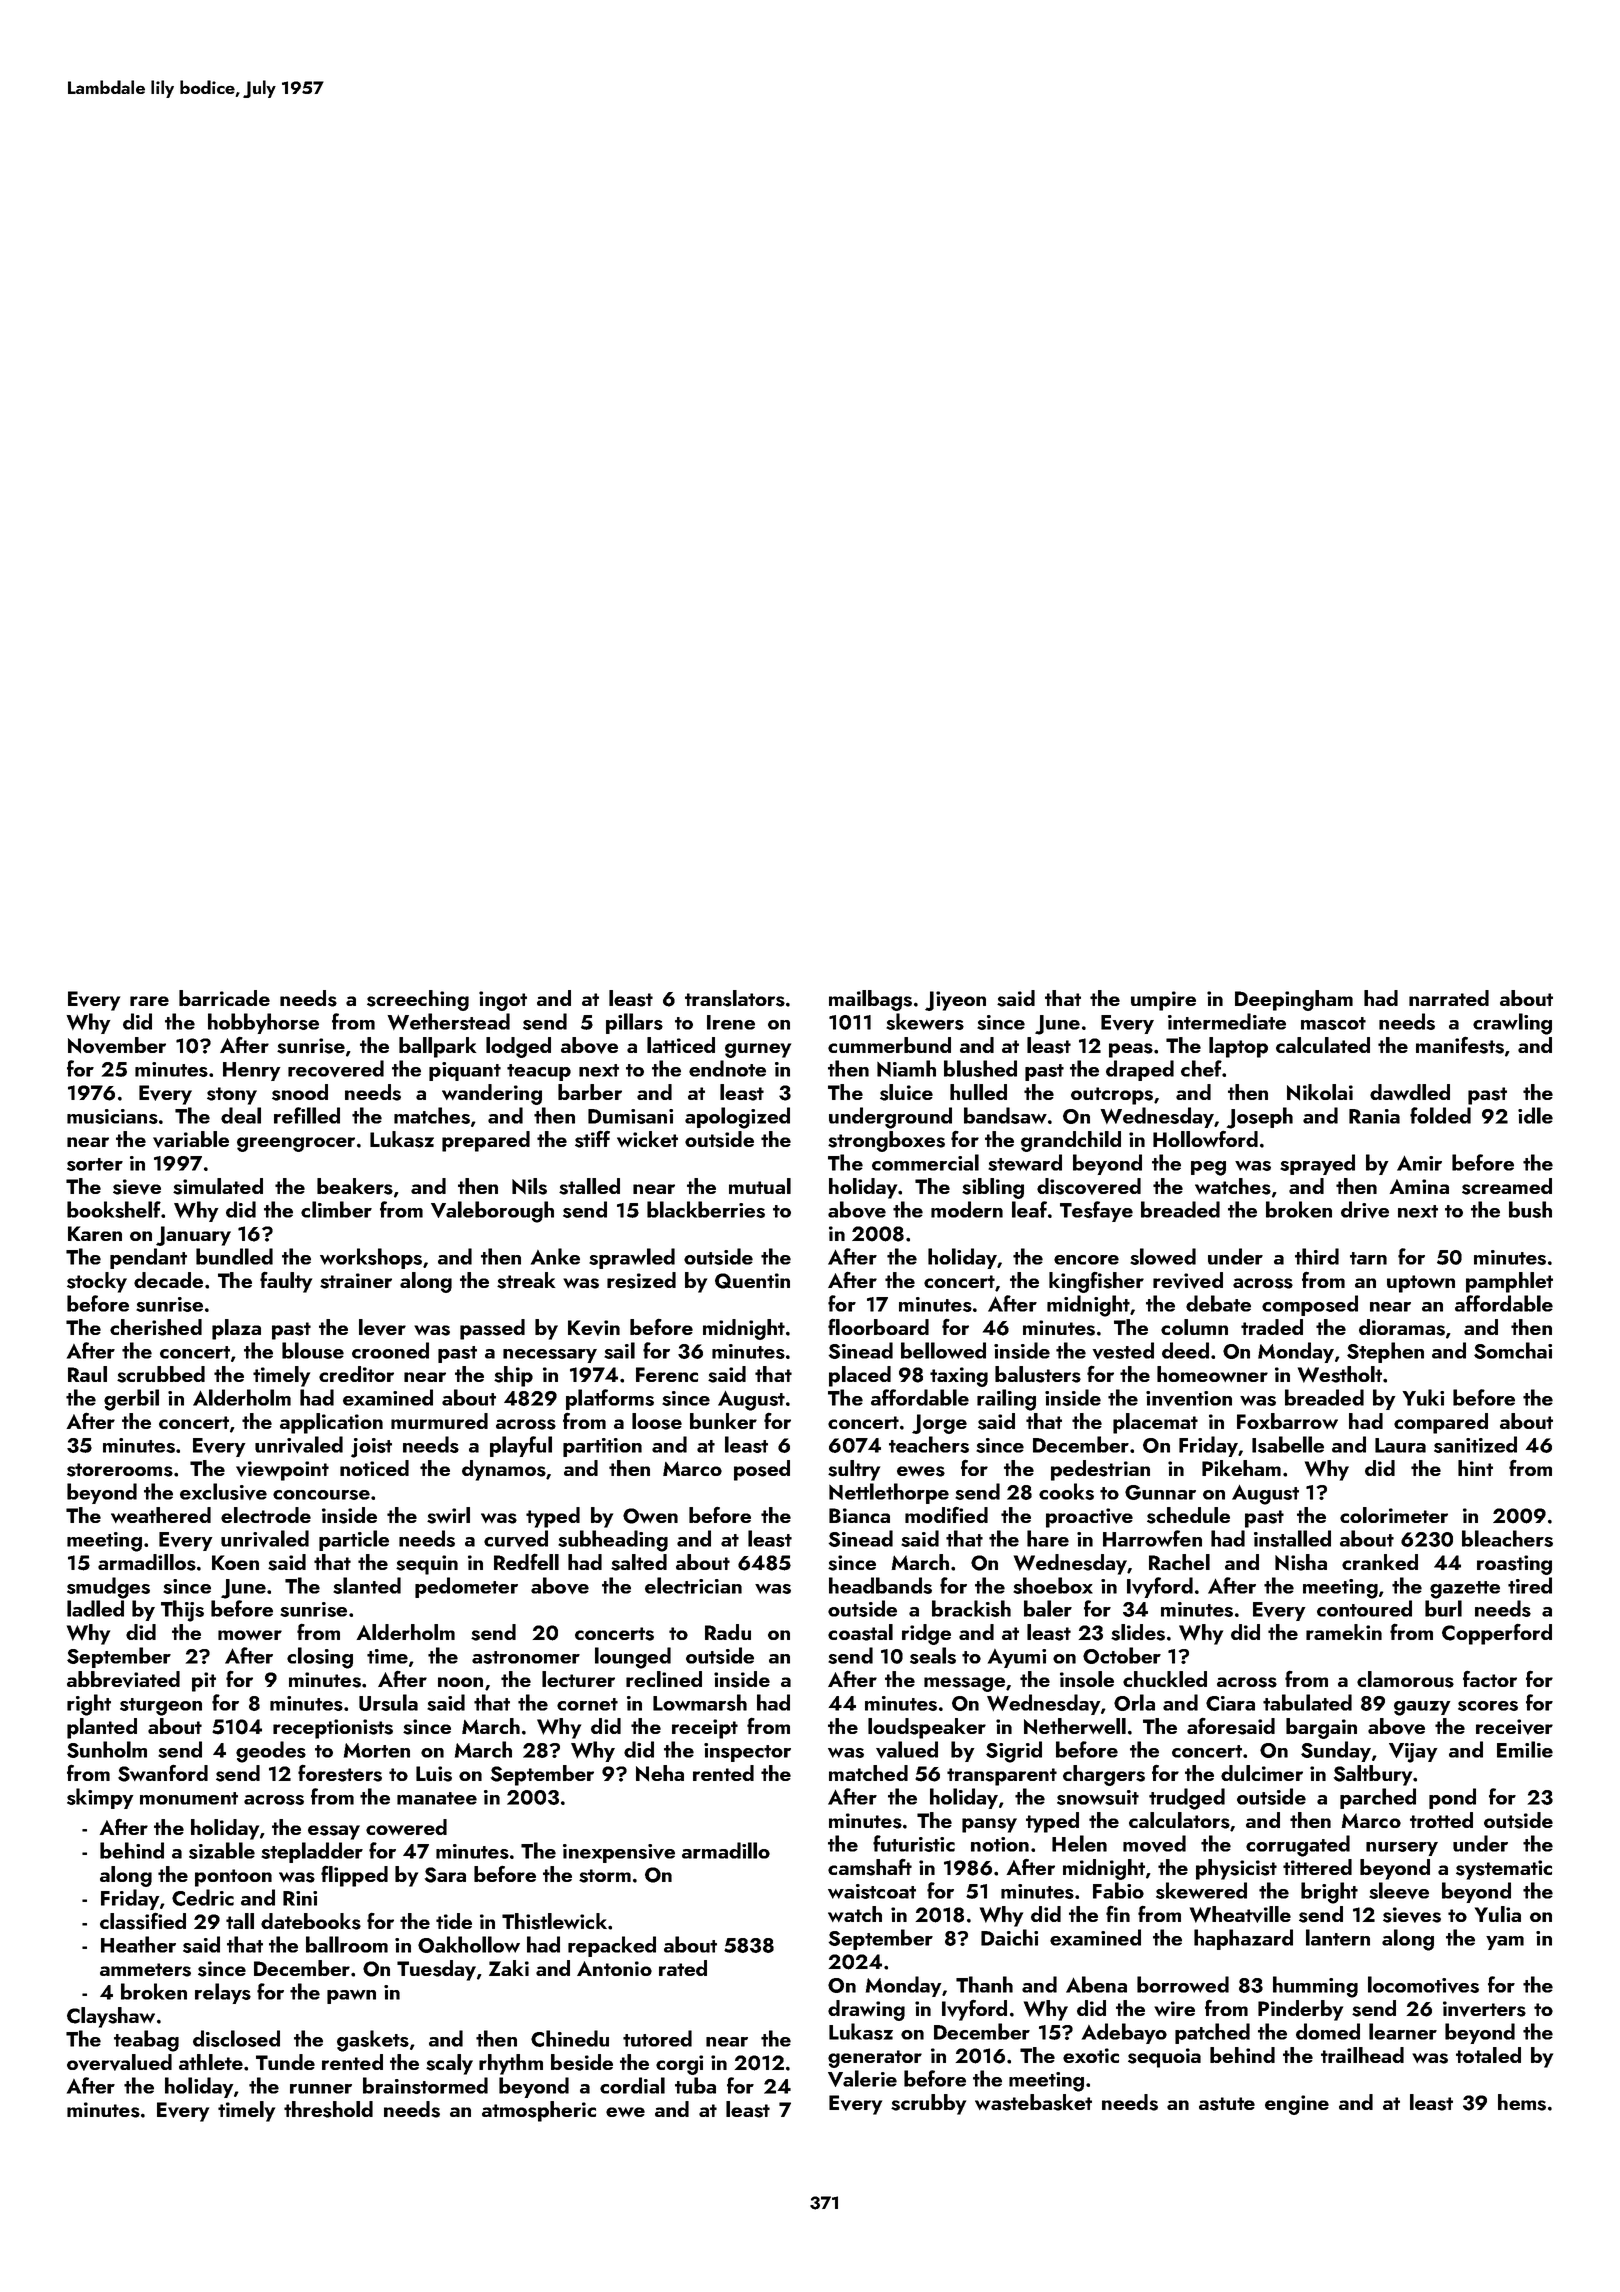 This image has height=2292, width=1620. I want to click on translators, so click(735, 998).
